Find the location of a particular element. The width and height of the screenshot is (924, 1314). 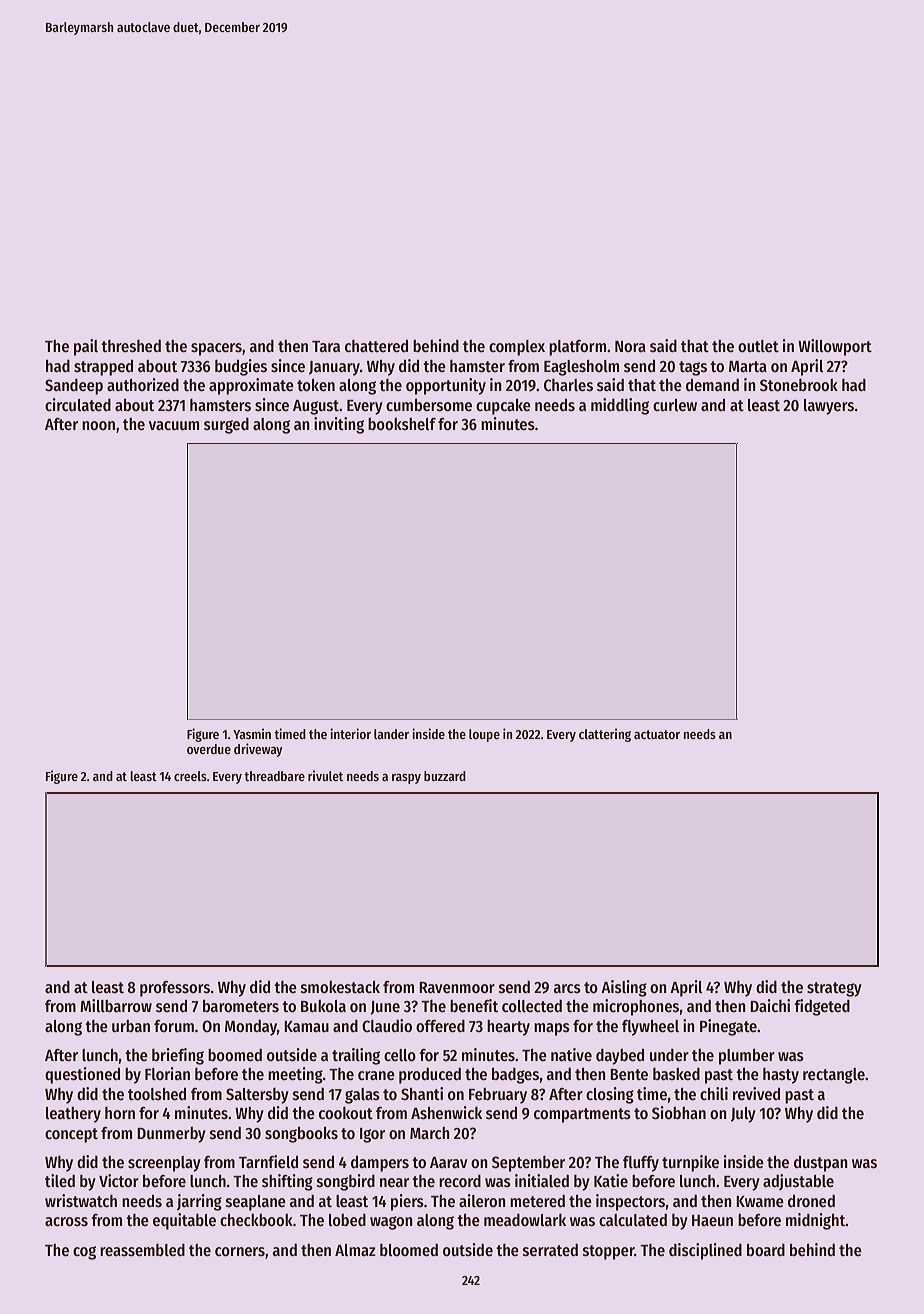

driveway is located at coordinates (258, 750).
